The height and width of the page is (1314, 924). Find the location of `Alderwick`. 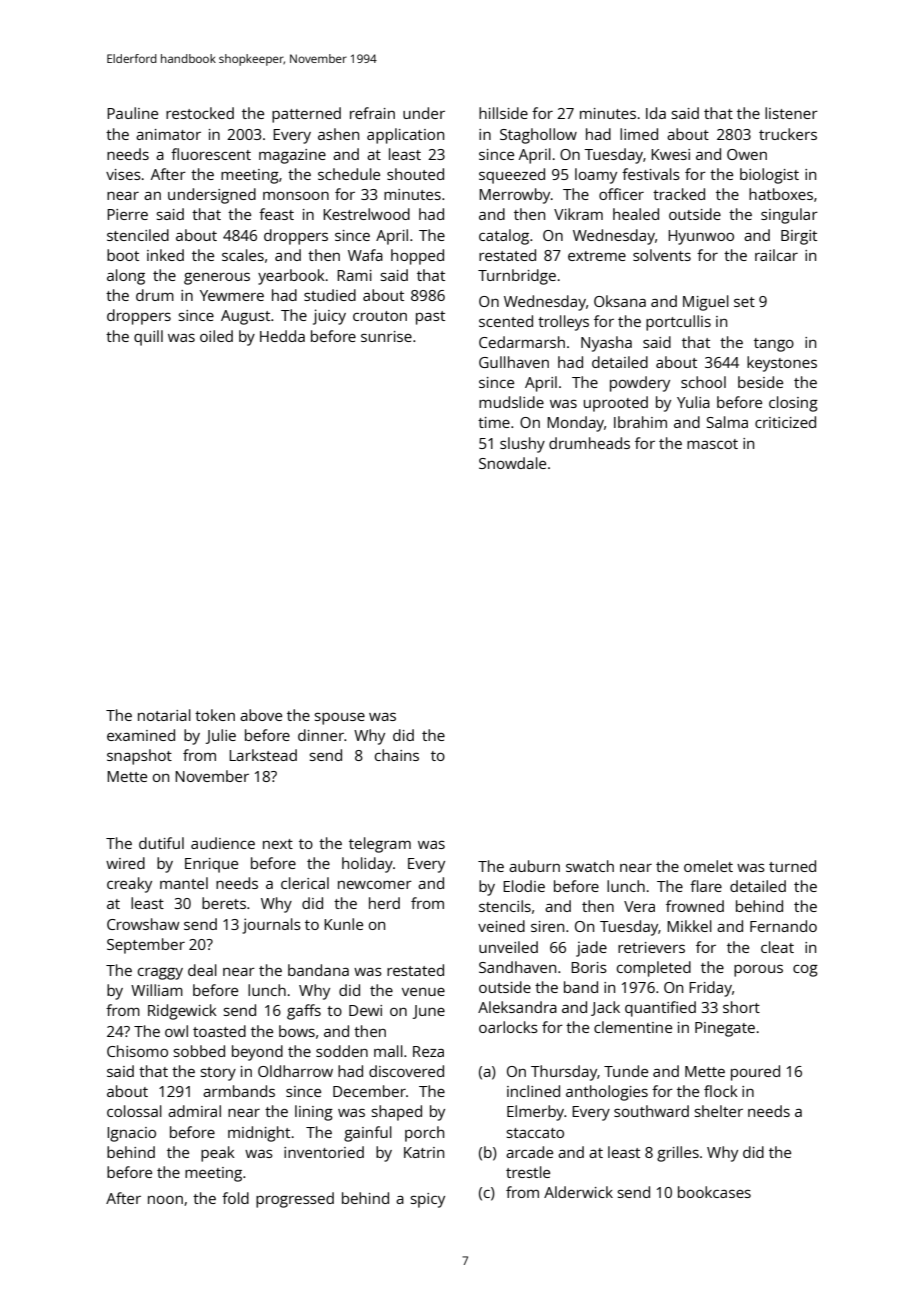

Alderwick is located at coordinates (578, 1192).
